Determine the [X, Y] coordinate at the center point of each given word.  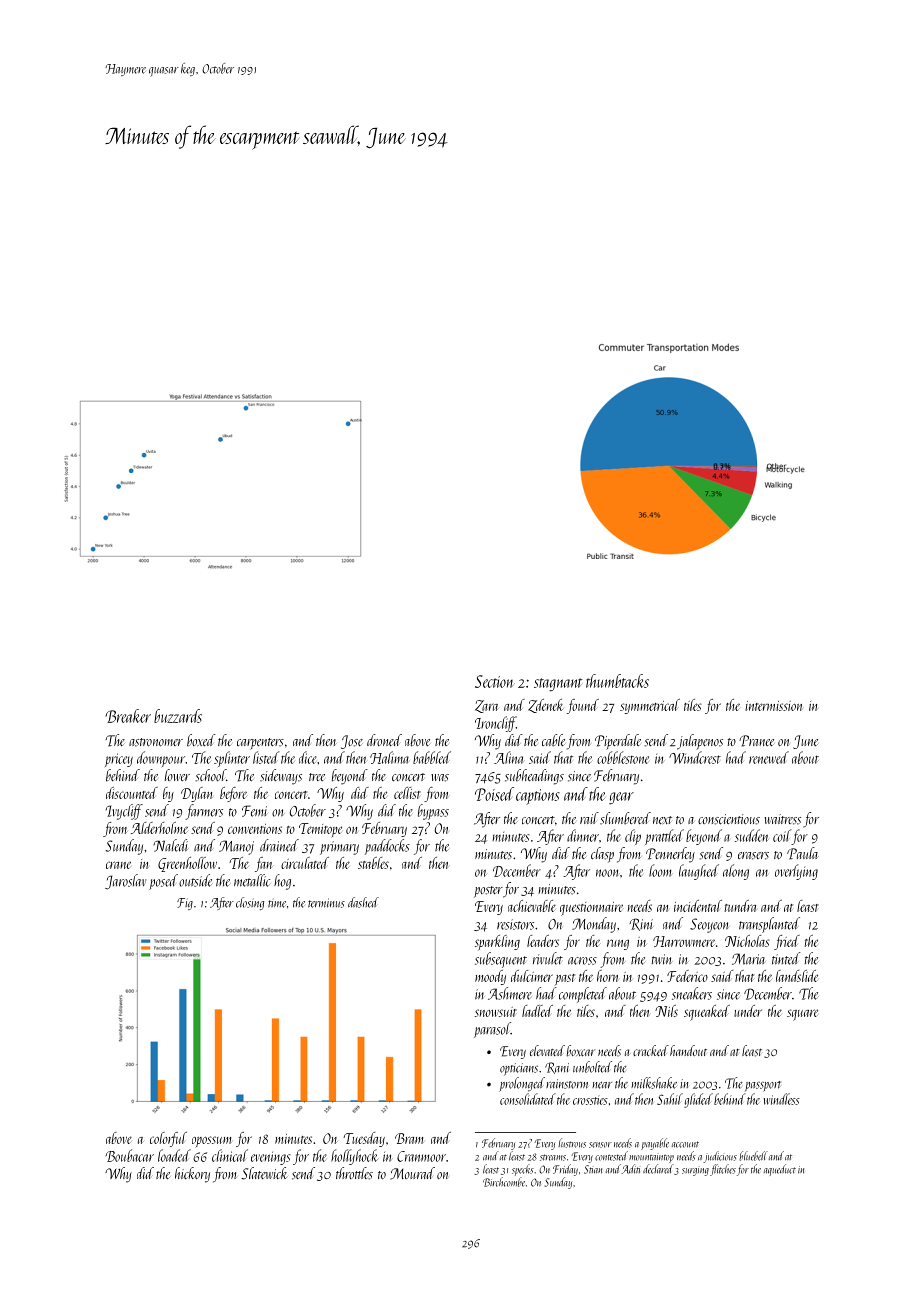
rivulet [548, 958]
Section [494, 681]
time [277, 903]
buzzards [178, 716]
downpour [161, 759]
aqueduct [780, 1170]
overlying [796, 872]
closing [250, 903]
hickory [192, 1175]
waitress [783, 819]
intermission [773, 706]
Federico [687, 976]
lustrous [572, 1143]
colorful [168, 1139]
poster [488, 892]
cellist [407, 793]
